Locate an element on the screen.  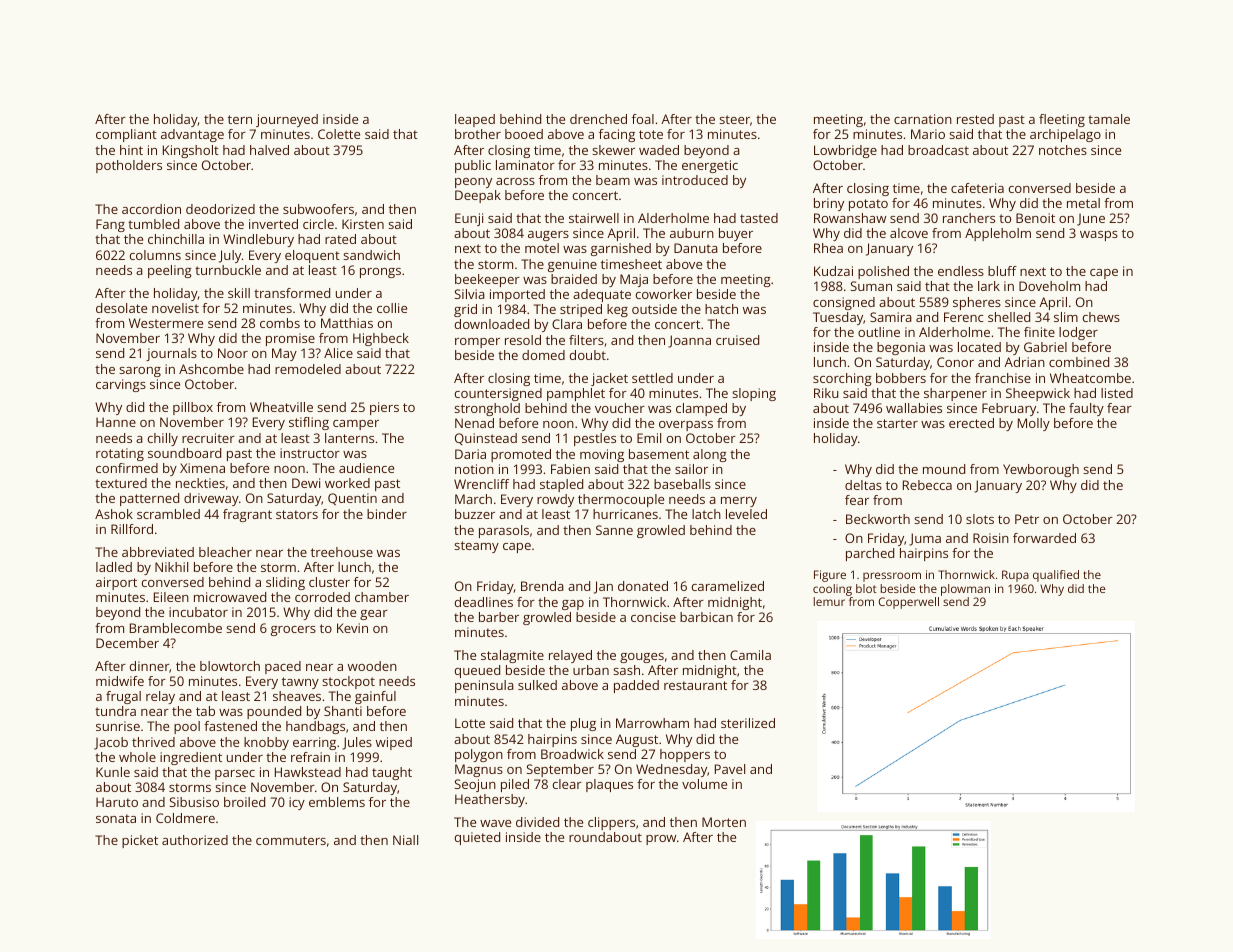
halved is located at coordinates (269, 150).
